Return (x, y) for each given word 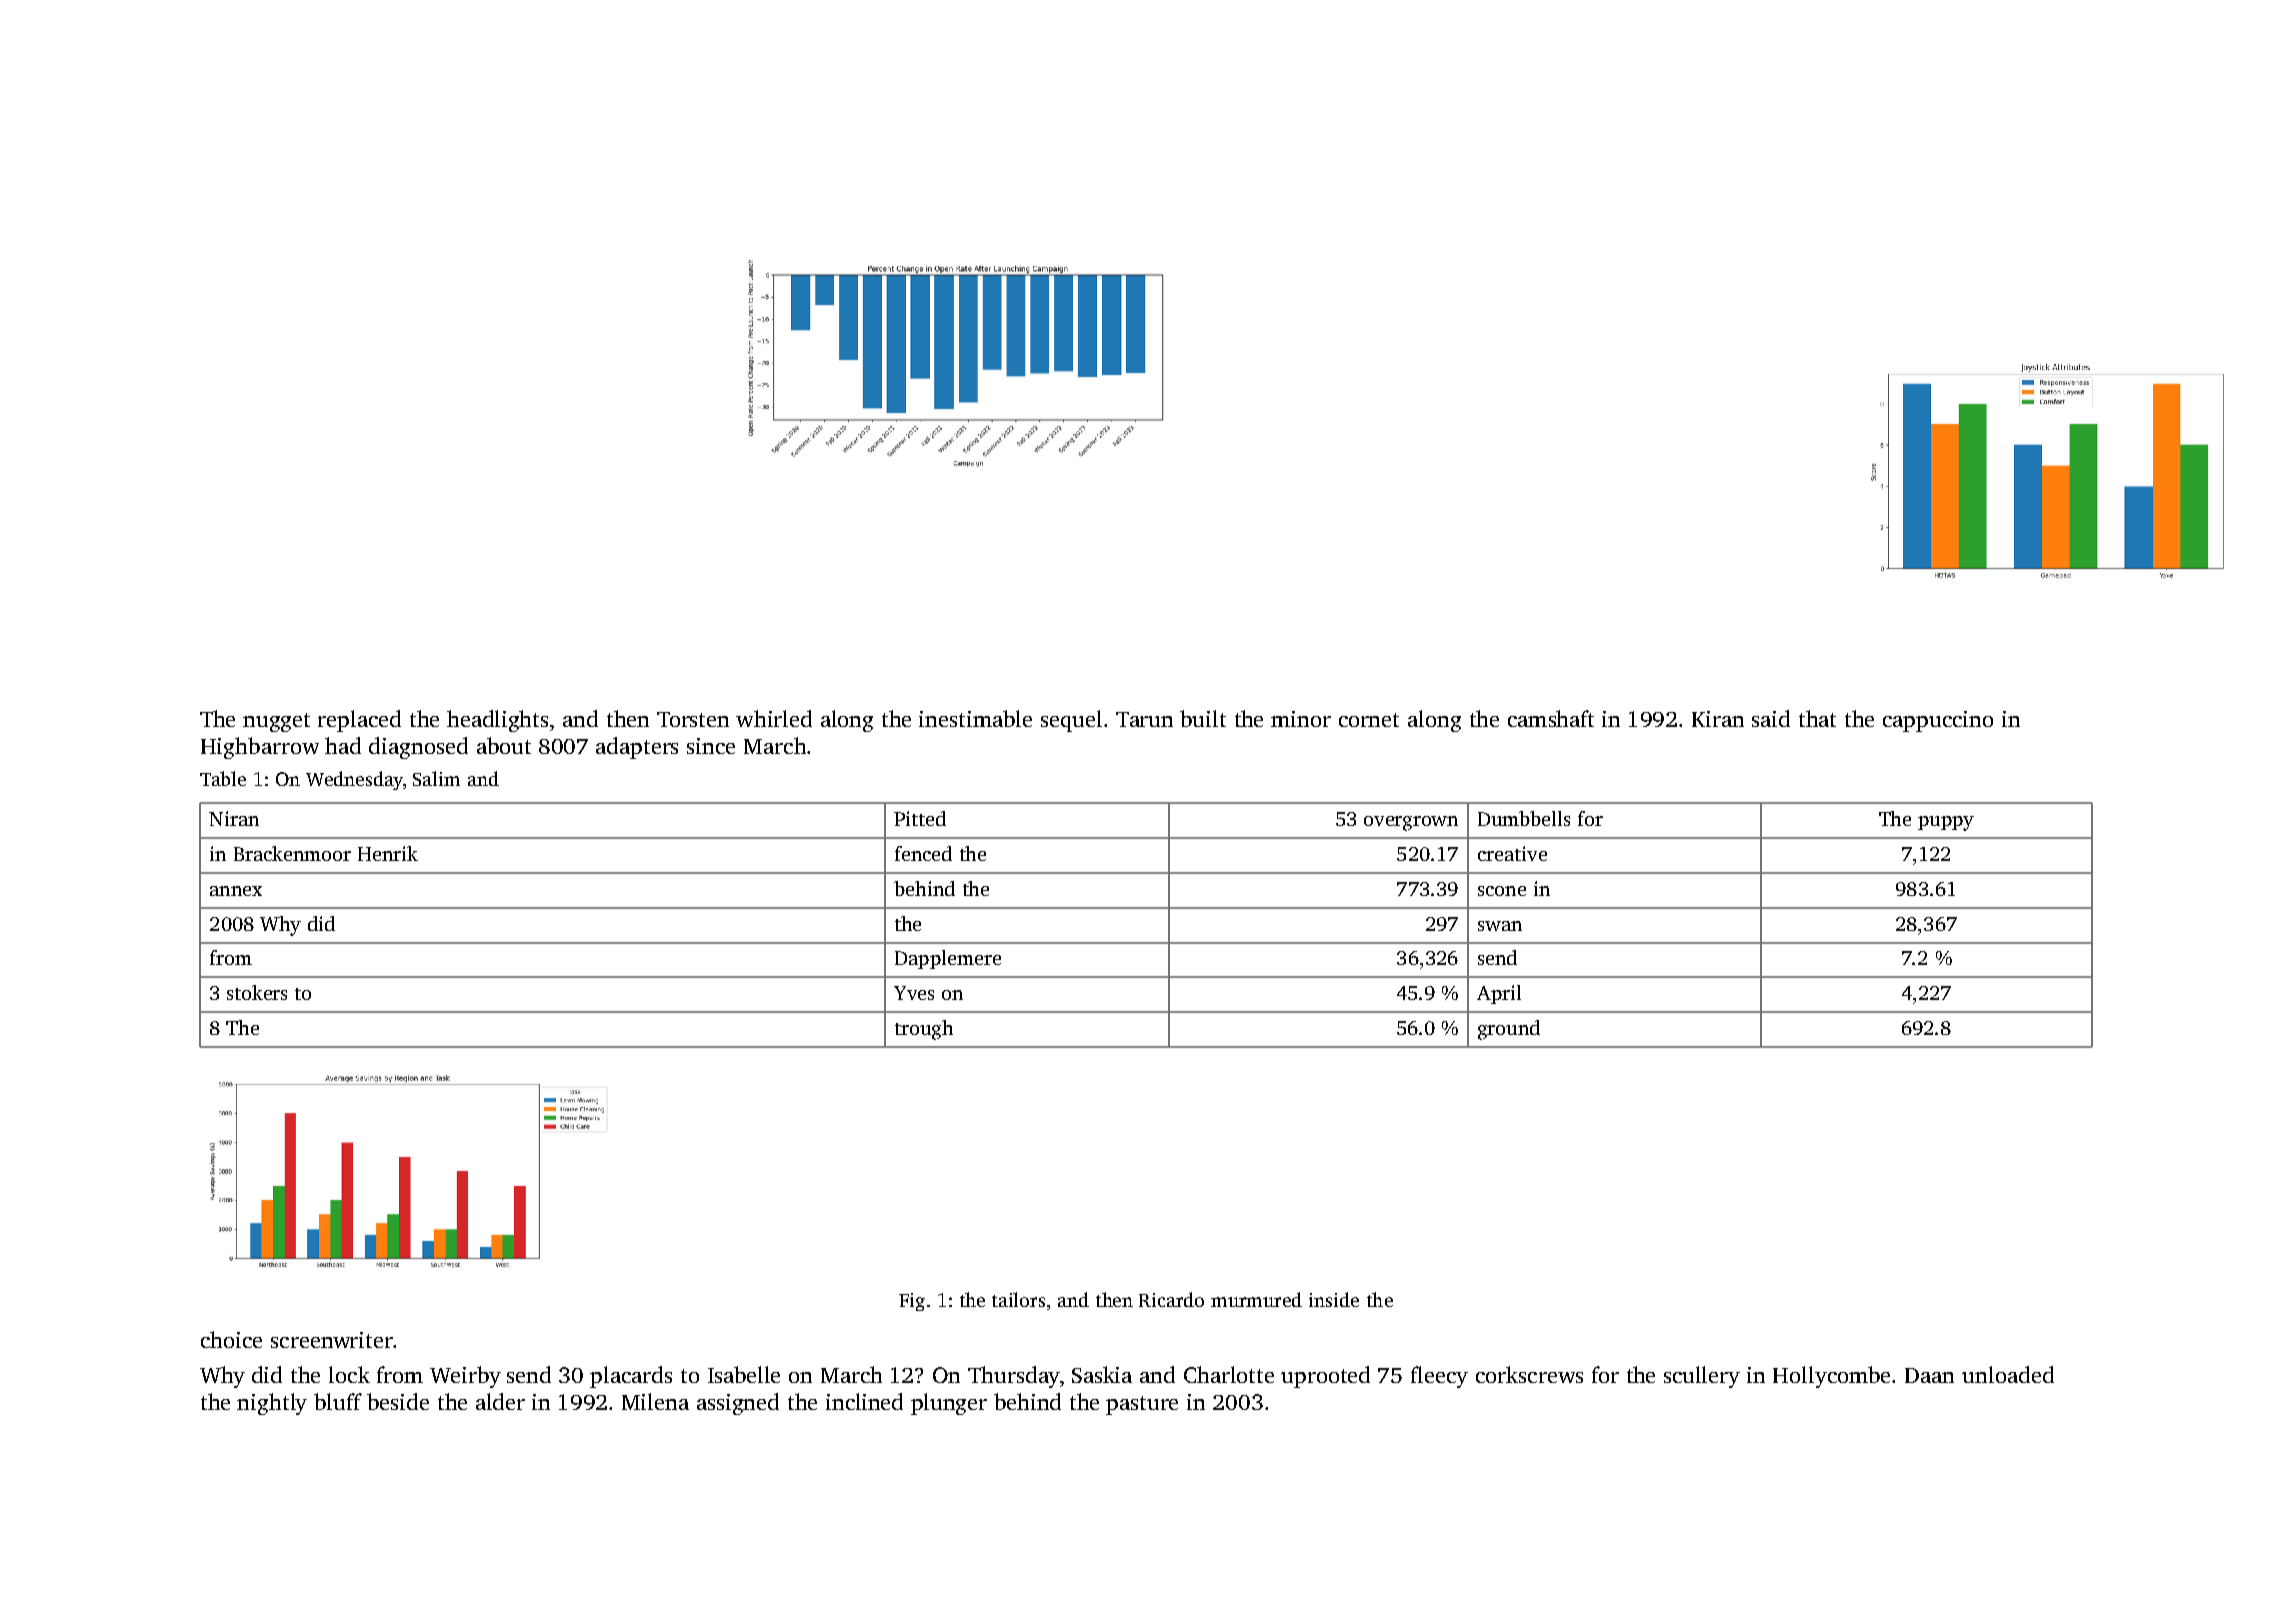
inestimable (975, 718)
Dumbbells (1524, 818)
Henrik (388, 853)
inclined (864, 1401)
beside (398, 1401)
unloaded (2008, 1374)
